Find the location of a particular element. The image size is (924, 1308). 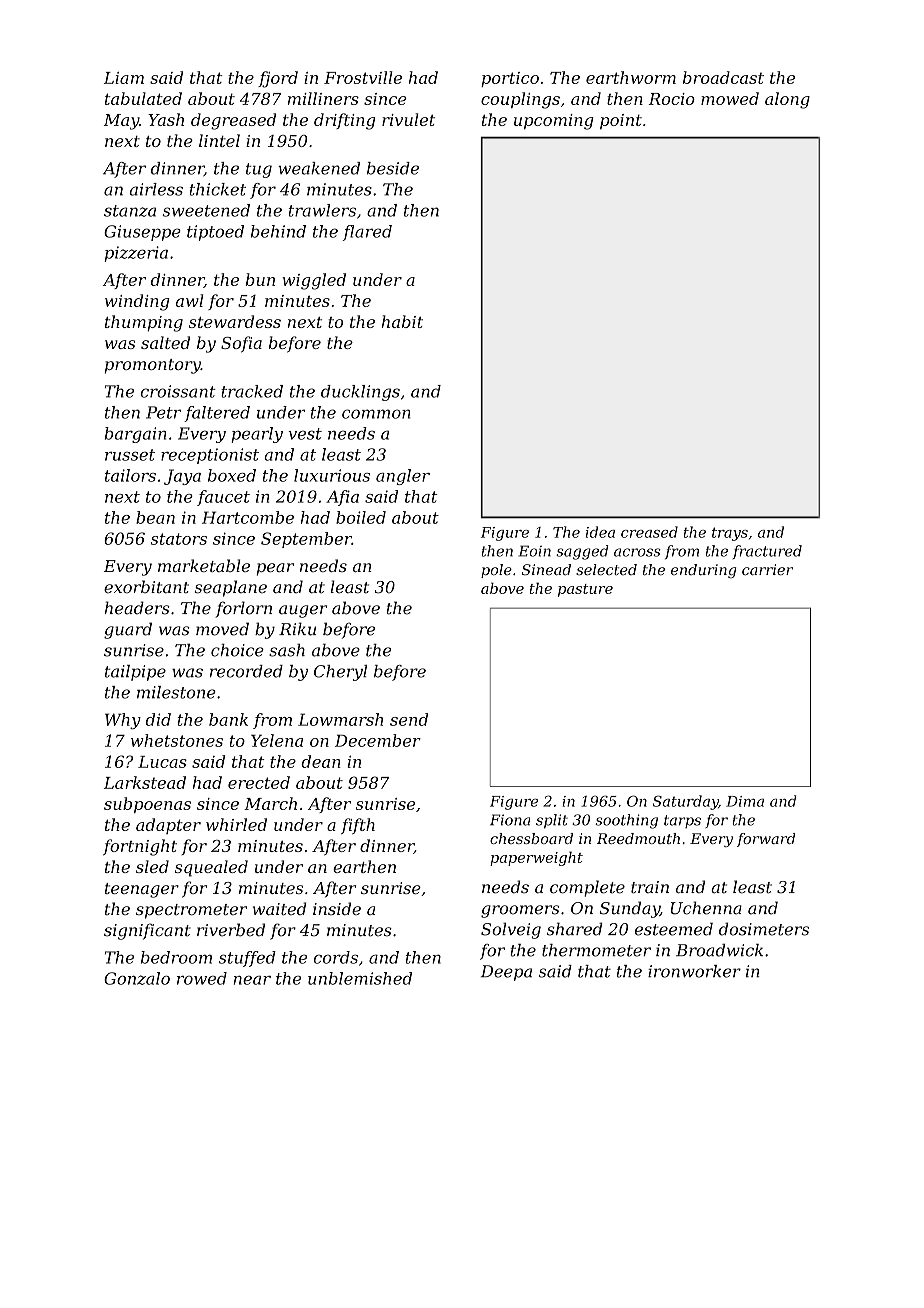

milestone is located at coordinates (176, 692).
